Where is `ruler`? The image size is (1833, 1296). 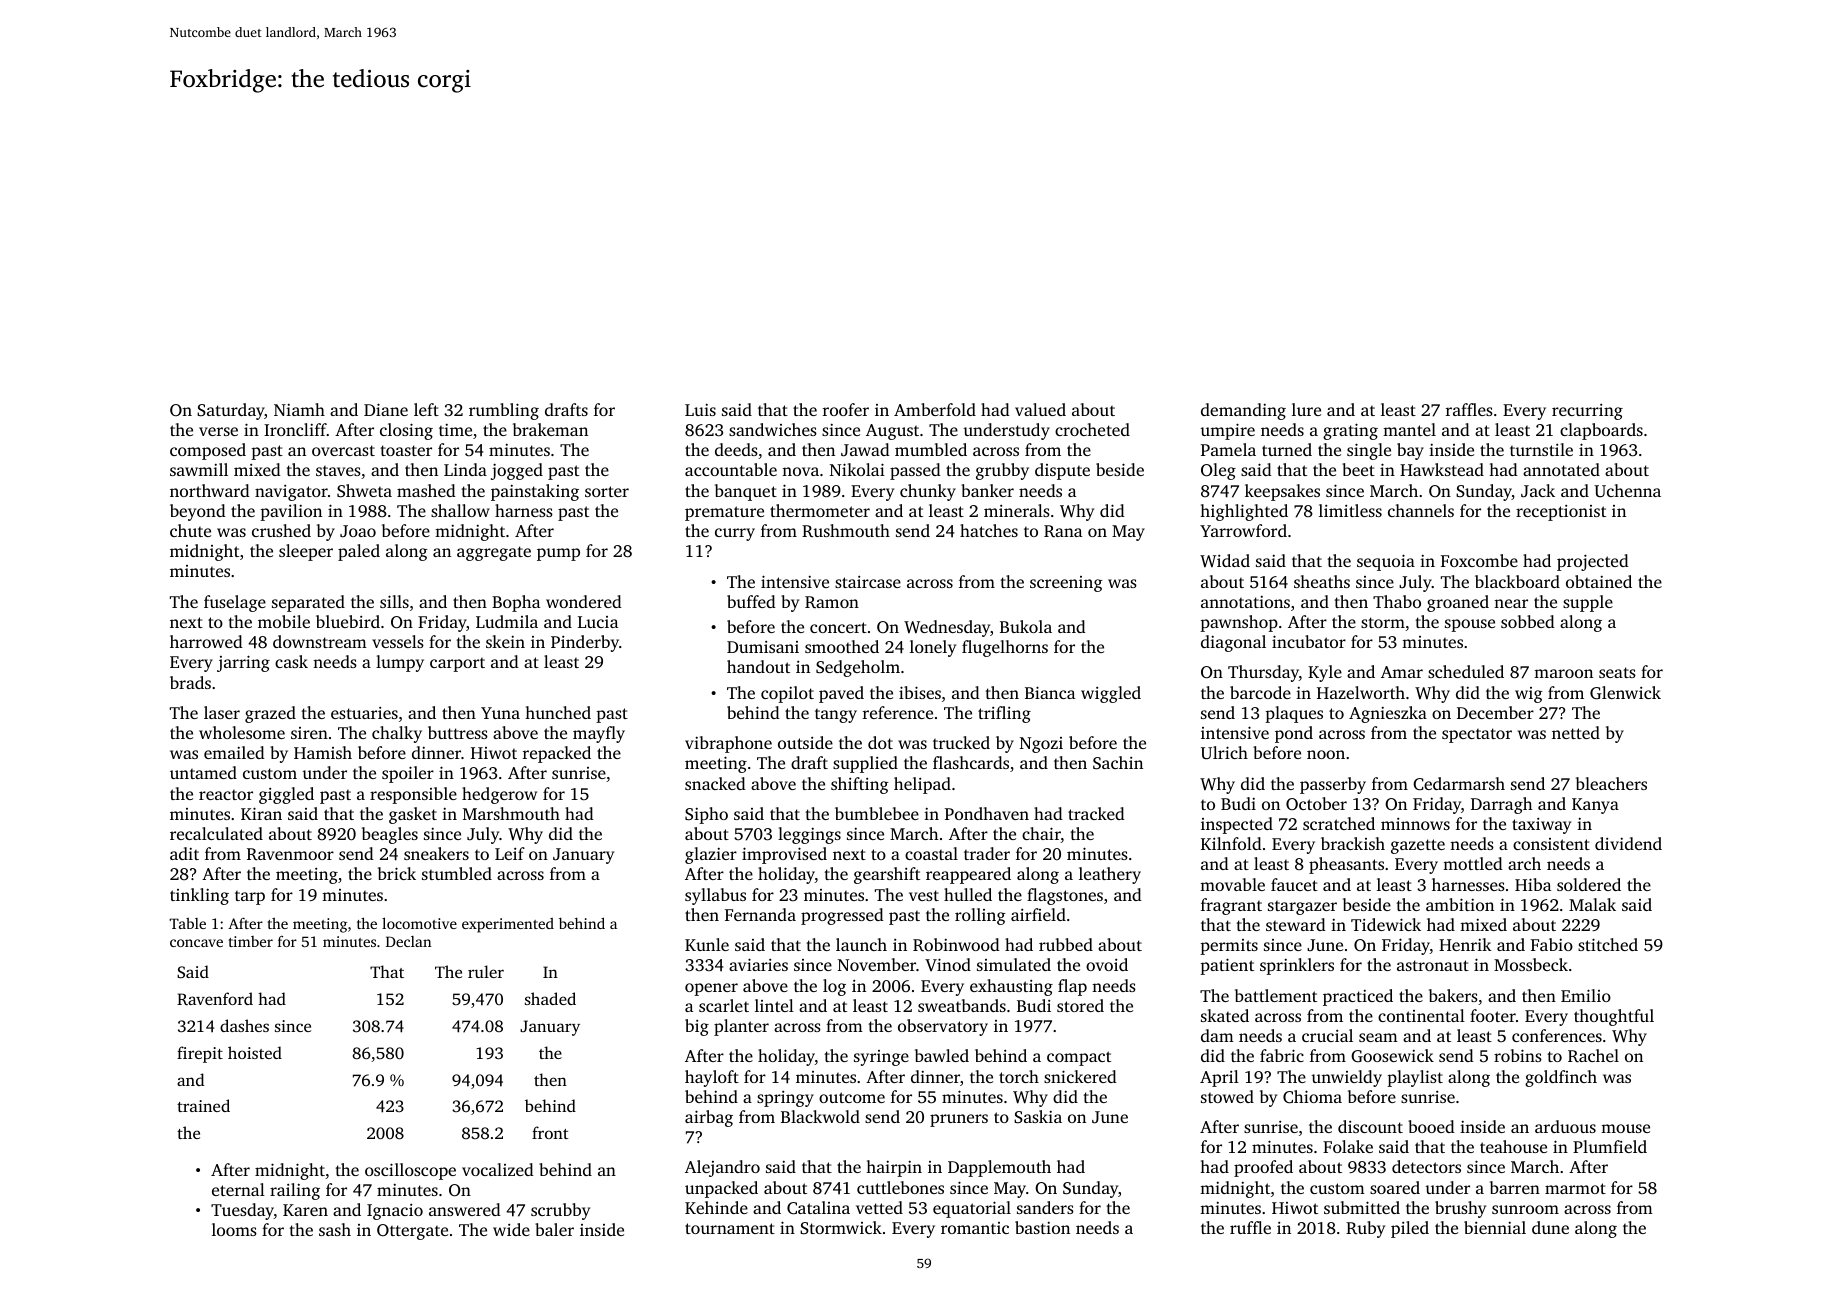 ruler is located at coordinates (486, 971).
